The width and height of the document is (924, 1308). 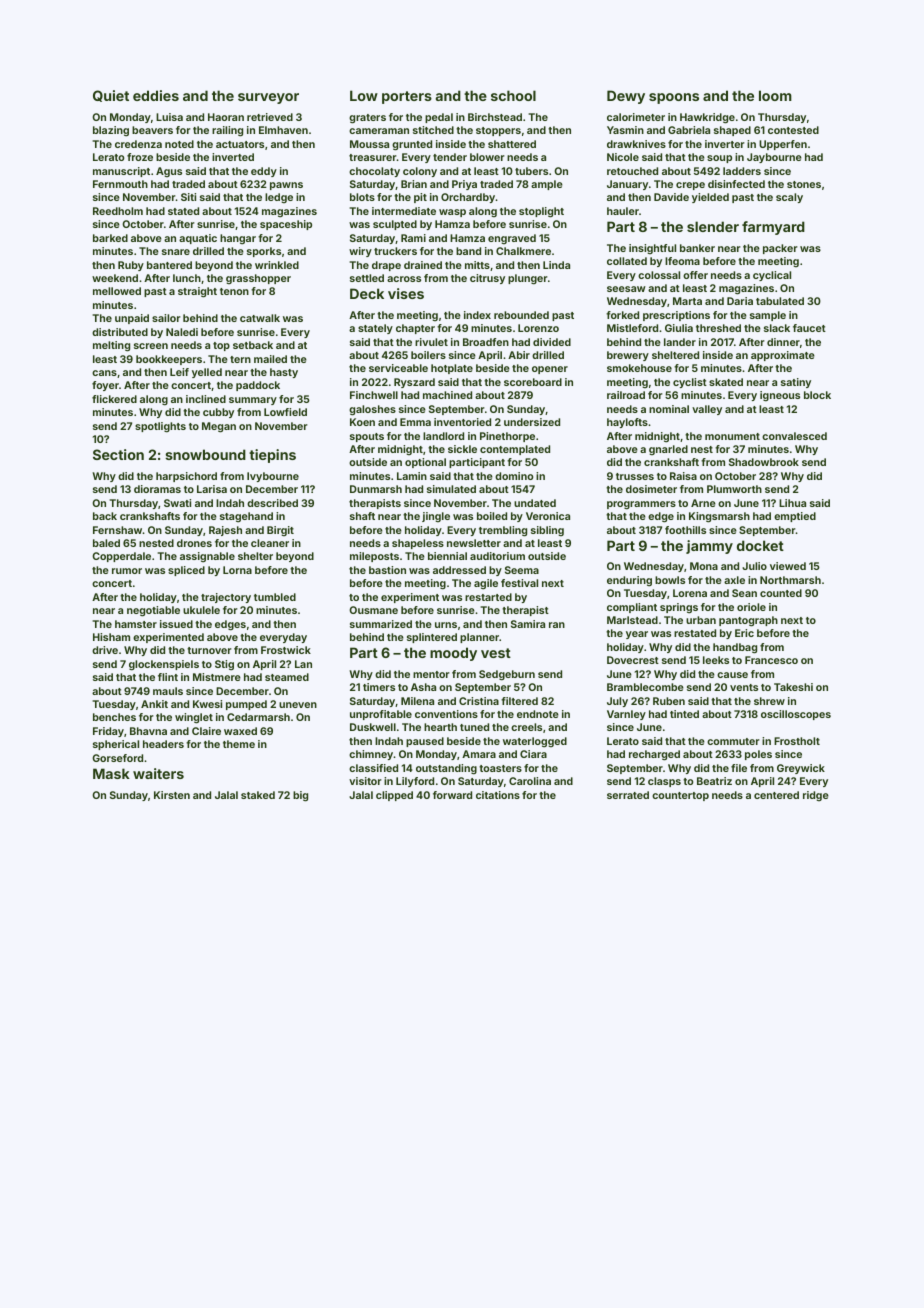 What do you see at coordinates (633, 660) in the document?
I see `Dovecrest` at bounding box center [633, 660].
